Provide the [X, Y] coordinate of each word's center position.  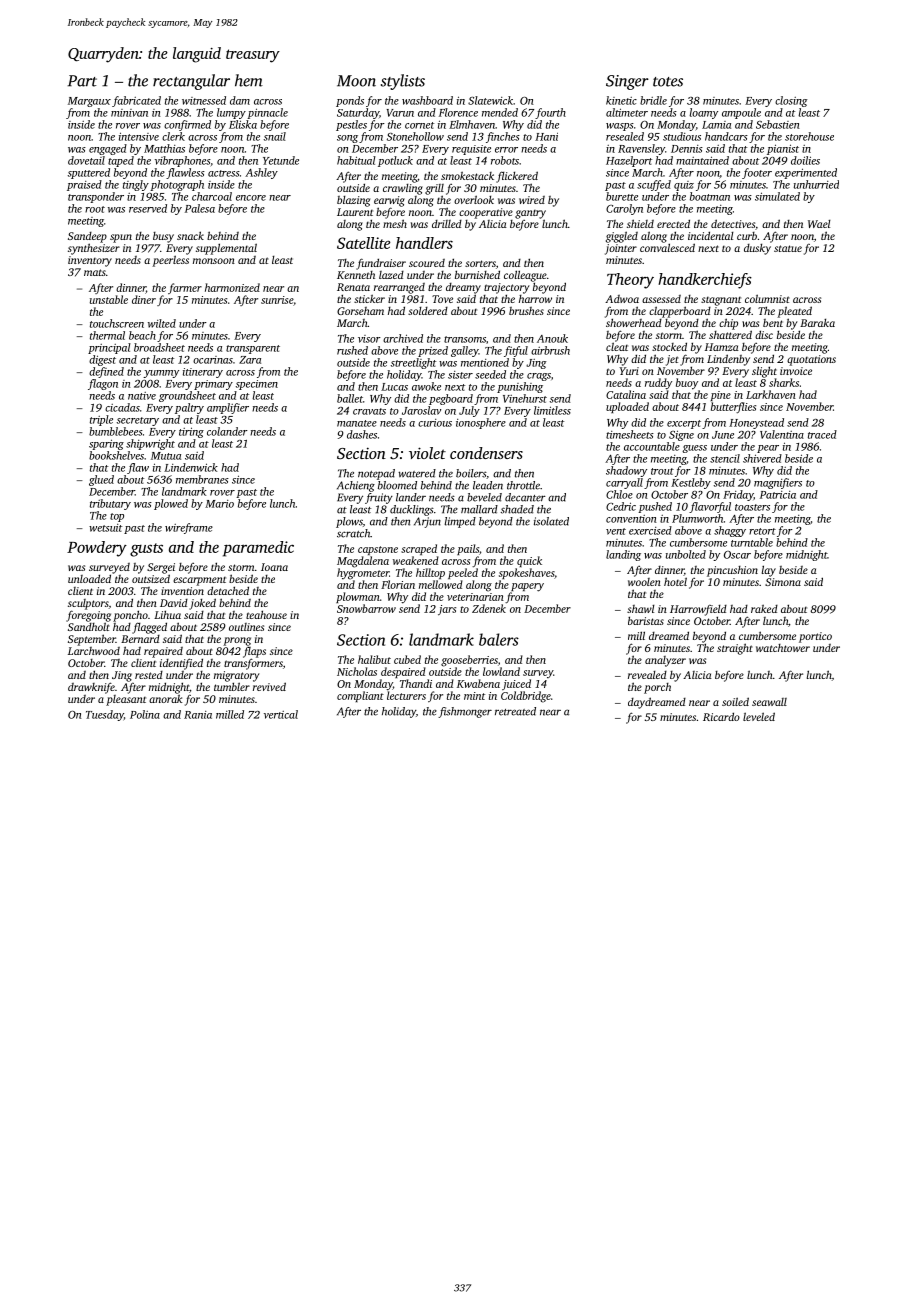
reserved [148, 208]
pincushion [732, 571]
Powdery [97, 549]
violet [427, 453]
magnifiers [778, 483]
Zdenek [489, 608]
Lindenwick [191, 467]
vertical [281, 714]
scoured [427, 263]
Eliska [243, 124]
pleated [794, 312]
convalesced [667, 247]
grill [434, 189]
